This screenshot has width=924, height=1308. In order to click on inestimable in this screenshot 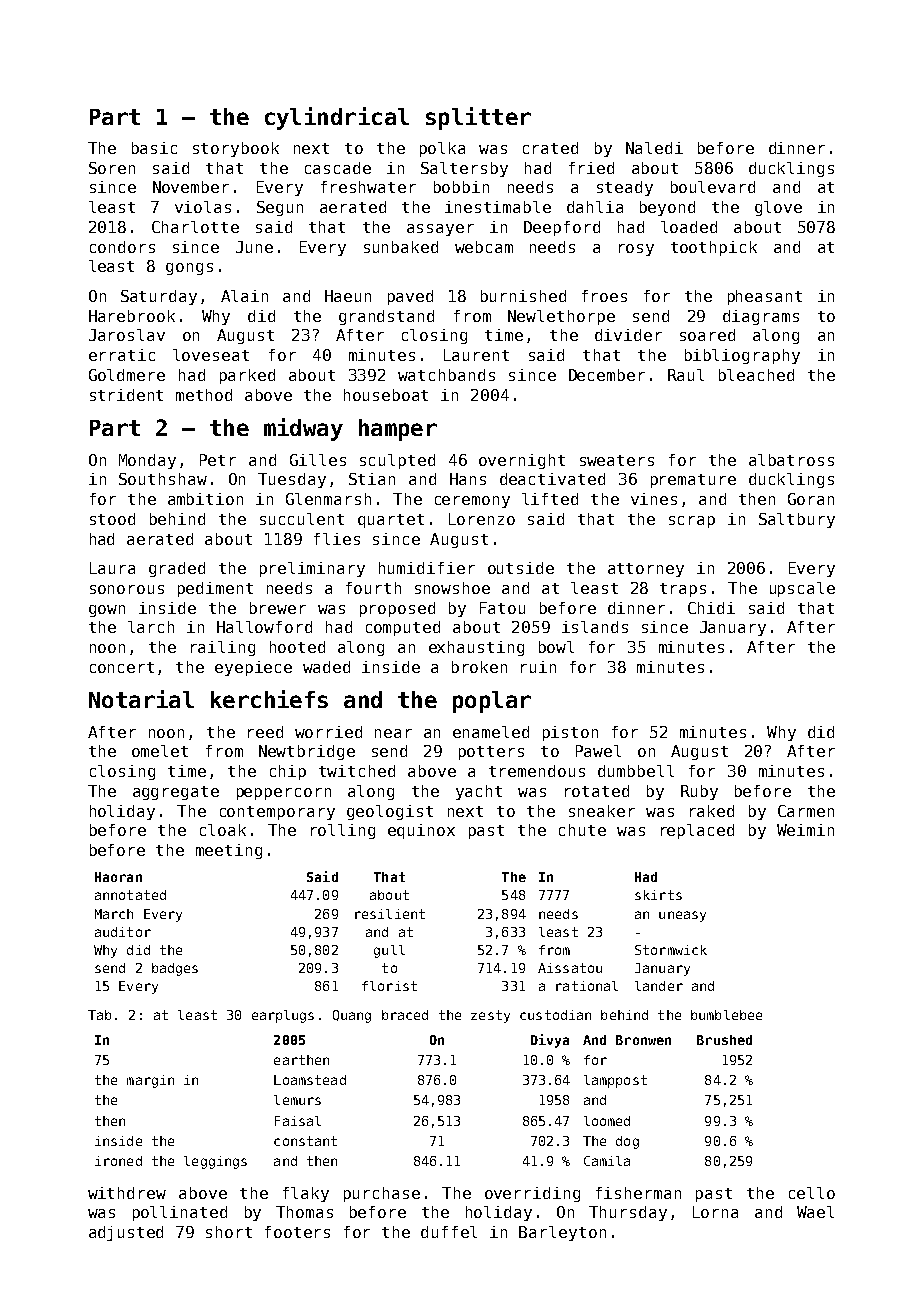, I will do `click(498, 207)`.
